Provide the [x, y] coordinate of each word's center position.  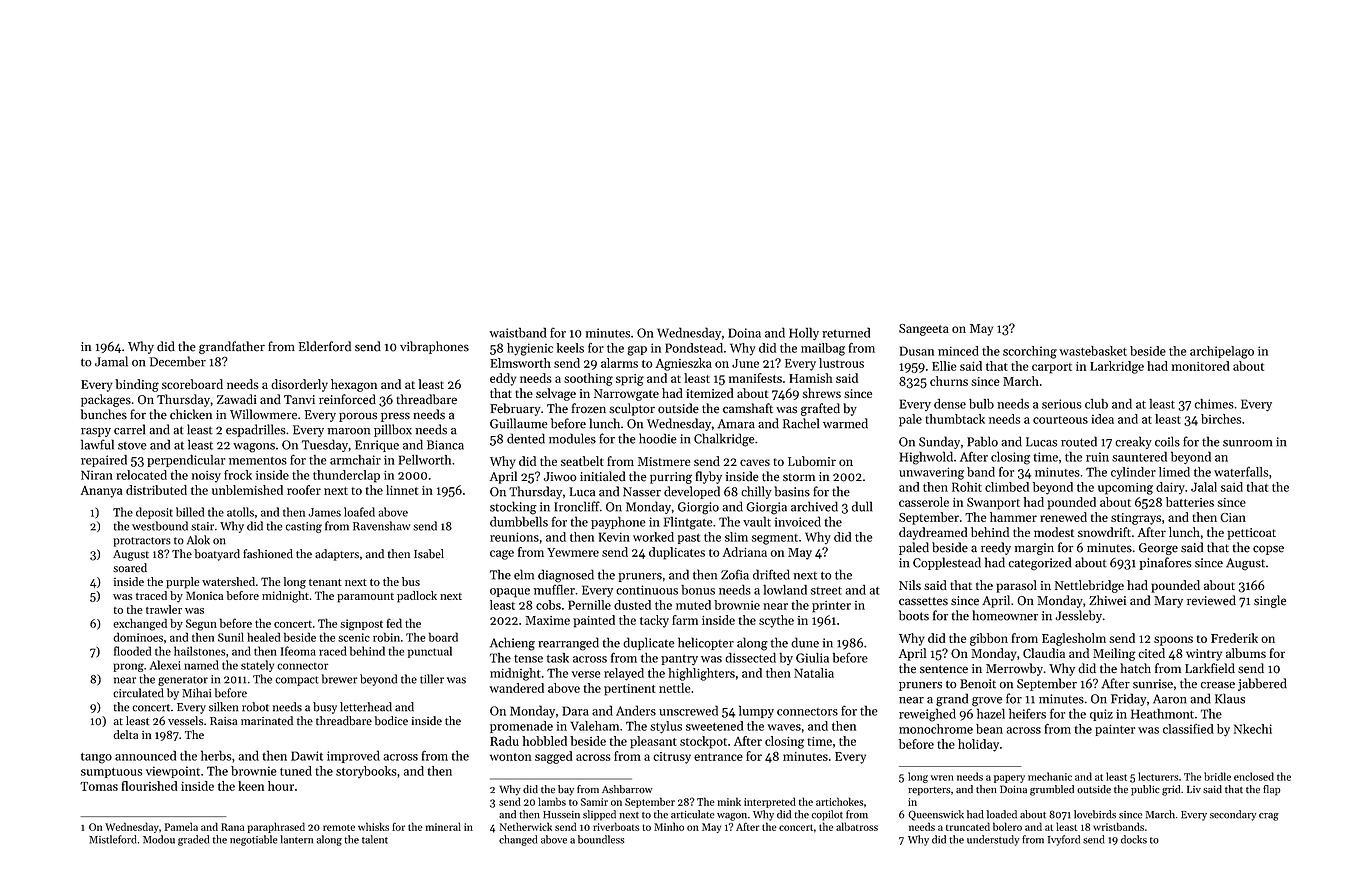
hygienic [530, 349]
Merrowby [1014, 669]
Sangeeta [924, 330]
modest [1054, 532]
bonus [698, 590]
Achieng [512, 644]
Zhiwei [1107, 600]
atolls [240, 512]
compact [297, 681]
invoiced [798, 521]
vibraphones [434, 347]
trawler [164, 609]
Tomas [99, 786]
